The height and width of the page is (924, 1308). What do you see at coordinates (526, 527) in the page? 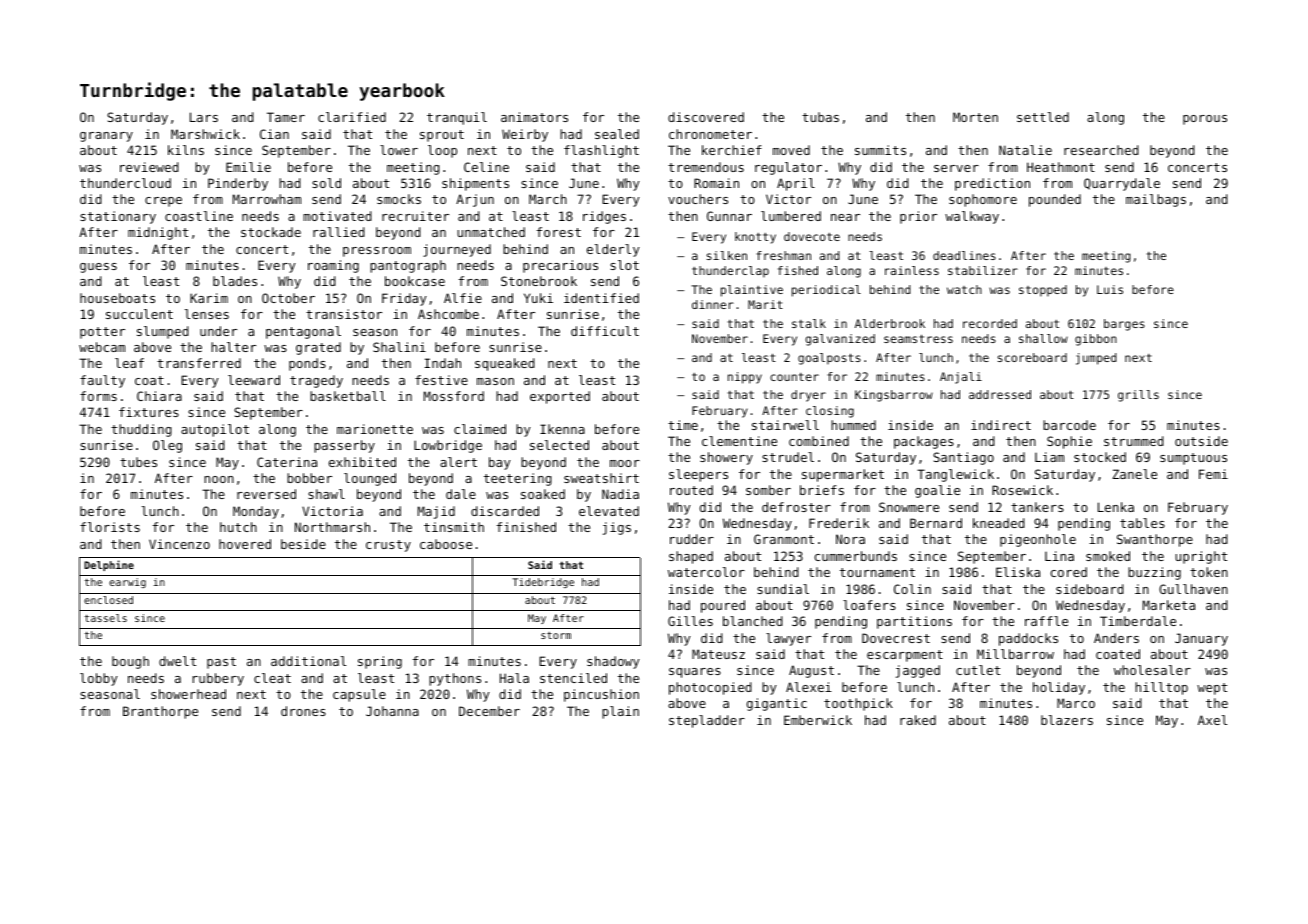
I see `finished` at bounding box center [526, 527].
